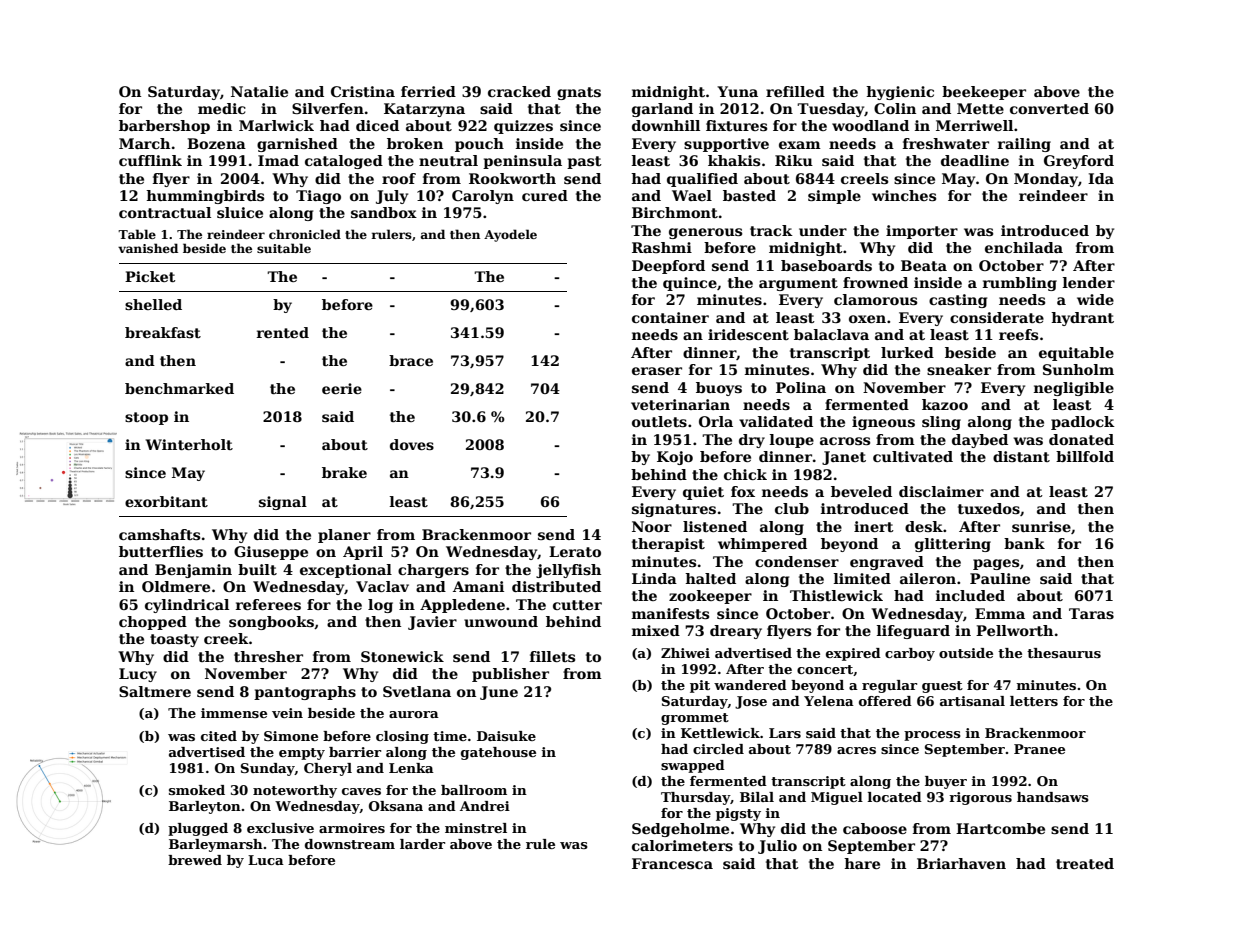 Image resolution: width=1233 pixels, height=952 pixels. I want to click on veterinarian, so click(680, 404).
